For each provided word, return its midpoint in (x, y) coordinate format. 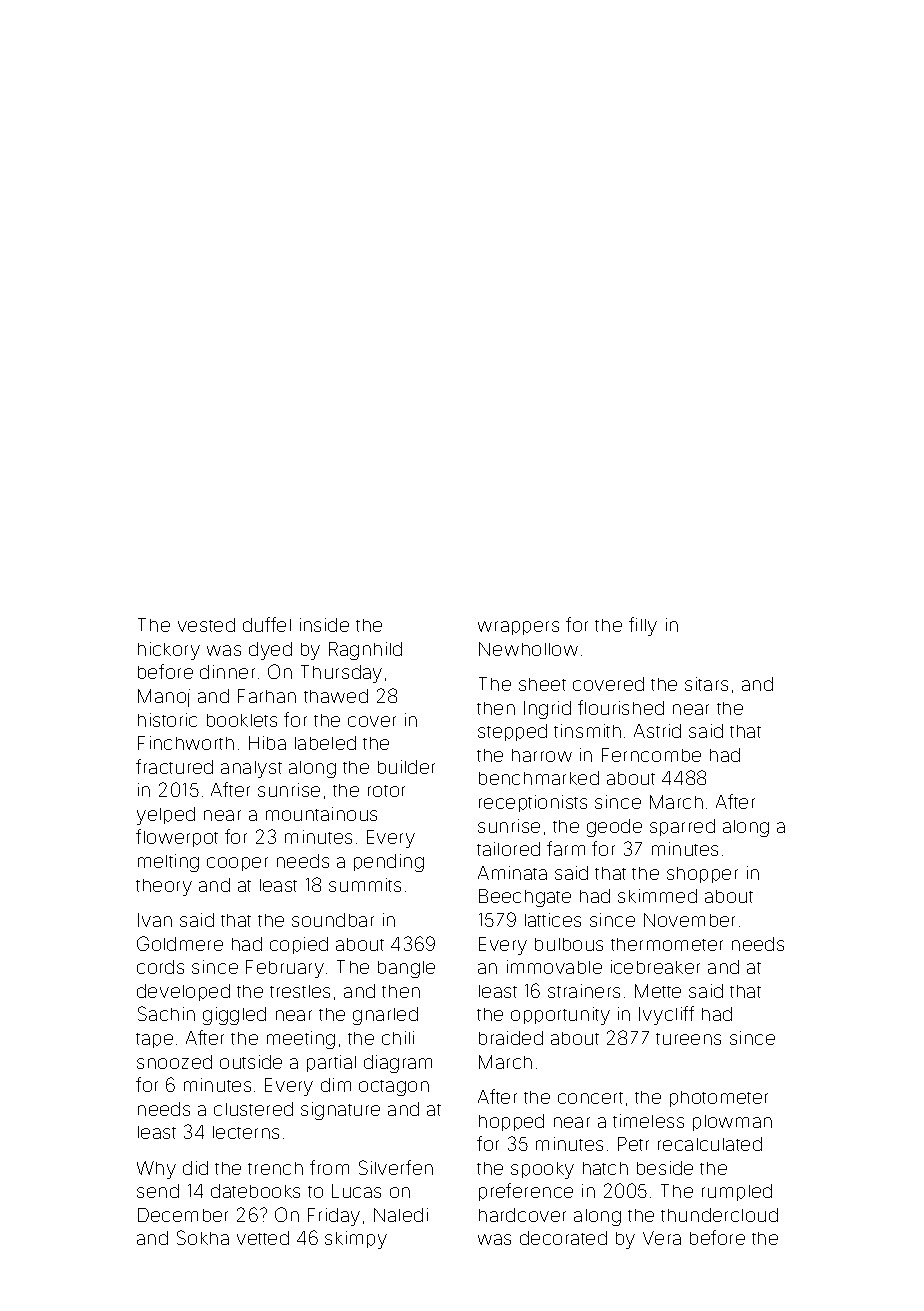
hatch (605, 1168)
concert (590, 1098)
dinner (227, 672)
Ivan (155, 920)
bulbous (569, 944)
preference (526, 1192)
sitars (706, 684)
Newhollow (528, 649)
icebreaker (655, 967)
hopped (511, 1122)
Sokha (203, 1237)
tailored (508, 849)
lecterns (246, 1132)
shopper (702, 875)
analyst (251, 769)
